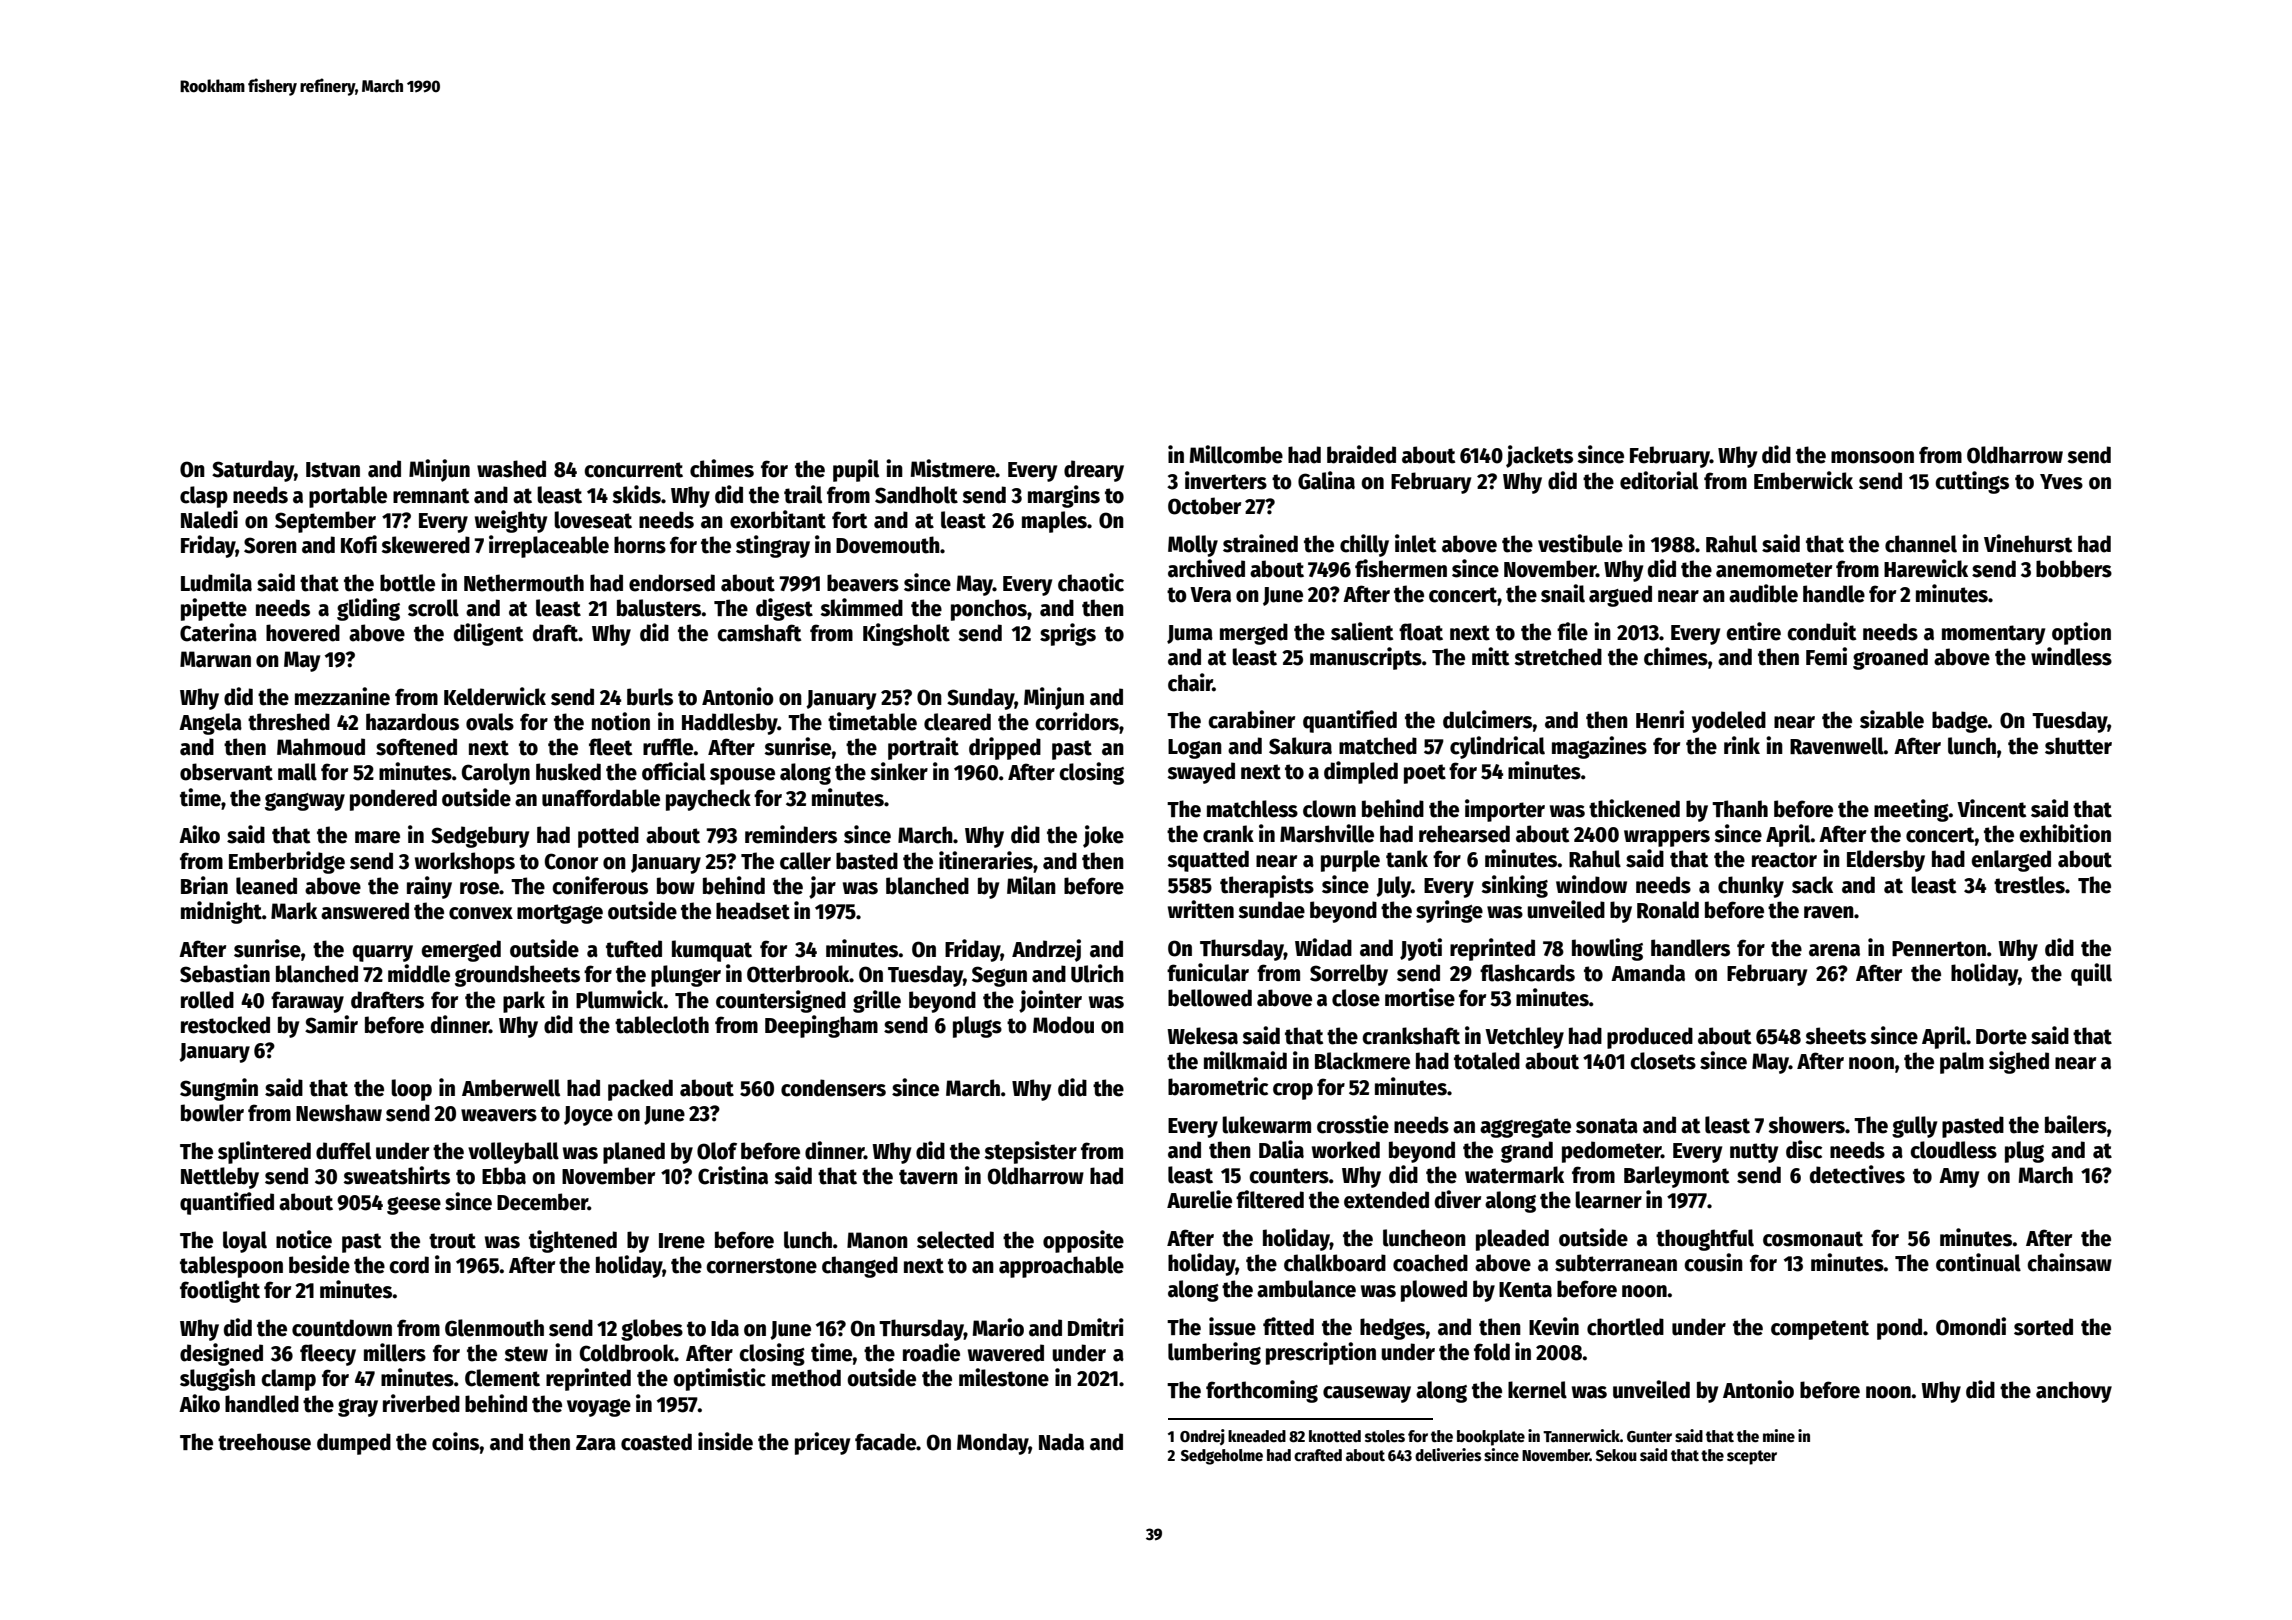 The width and height of the document is (2292, 1620). I want to click on bowler, so click(212, 1113).
